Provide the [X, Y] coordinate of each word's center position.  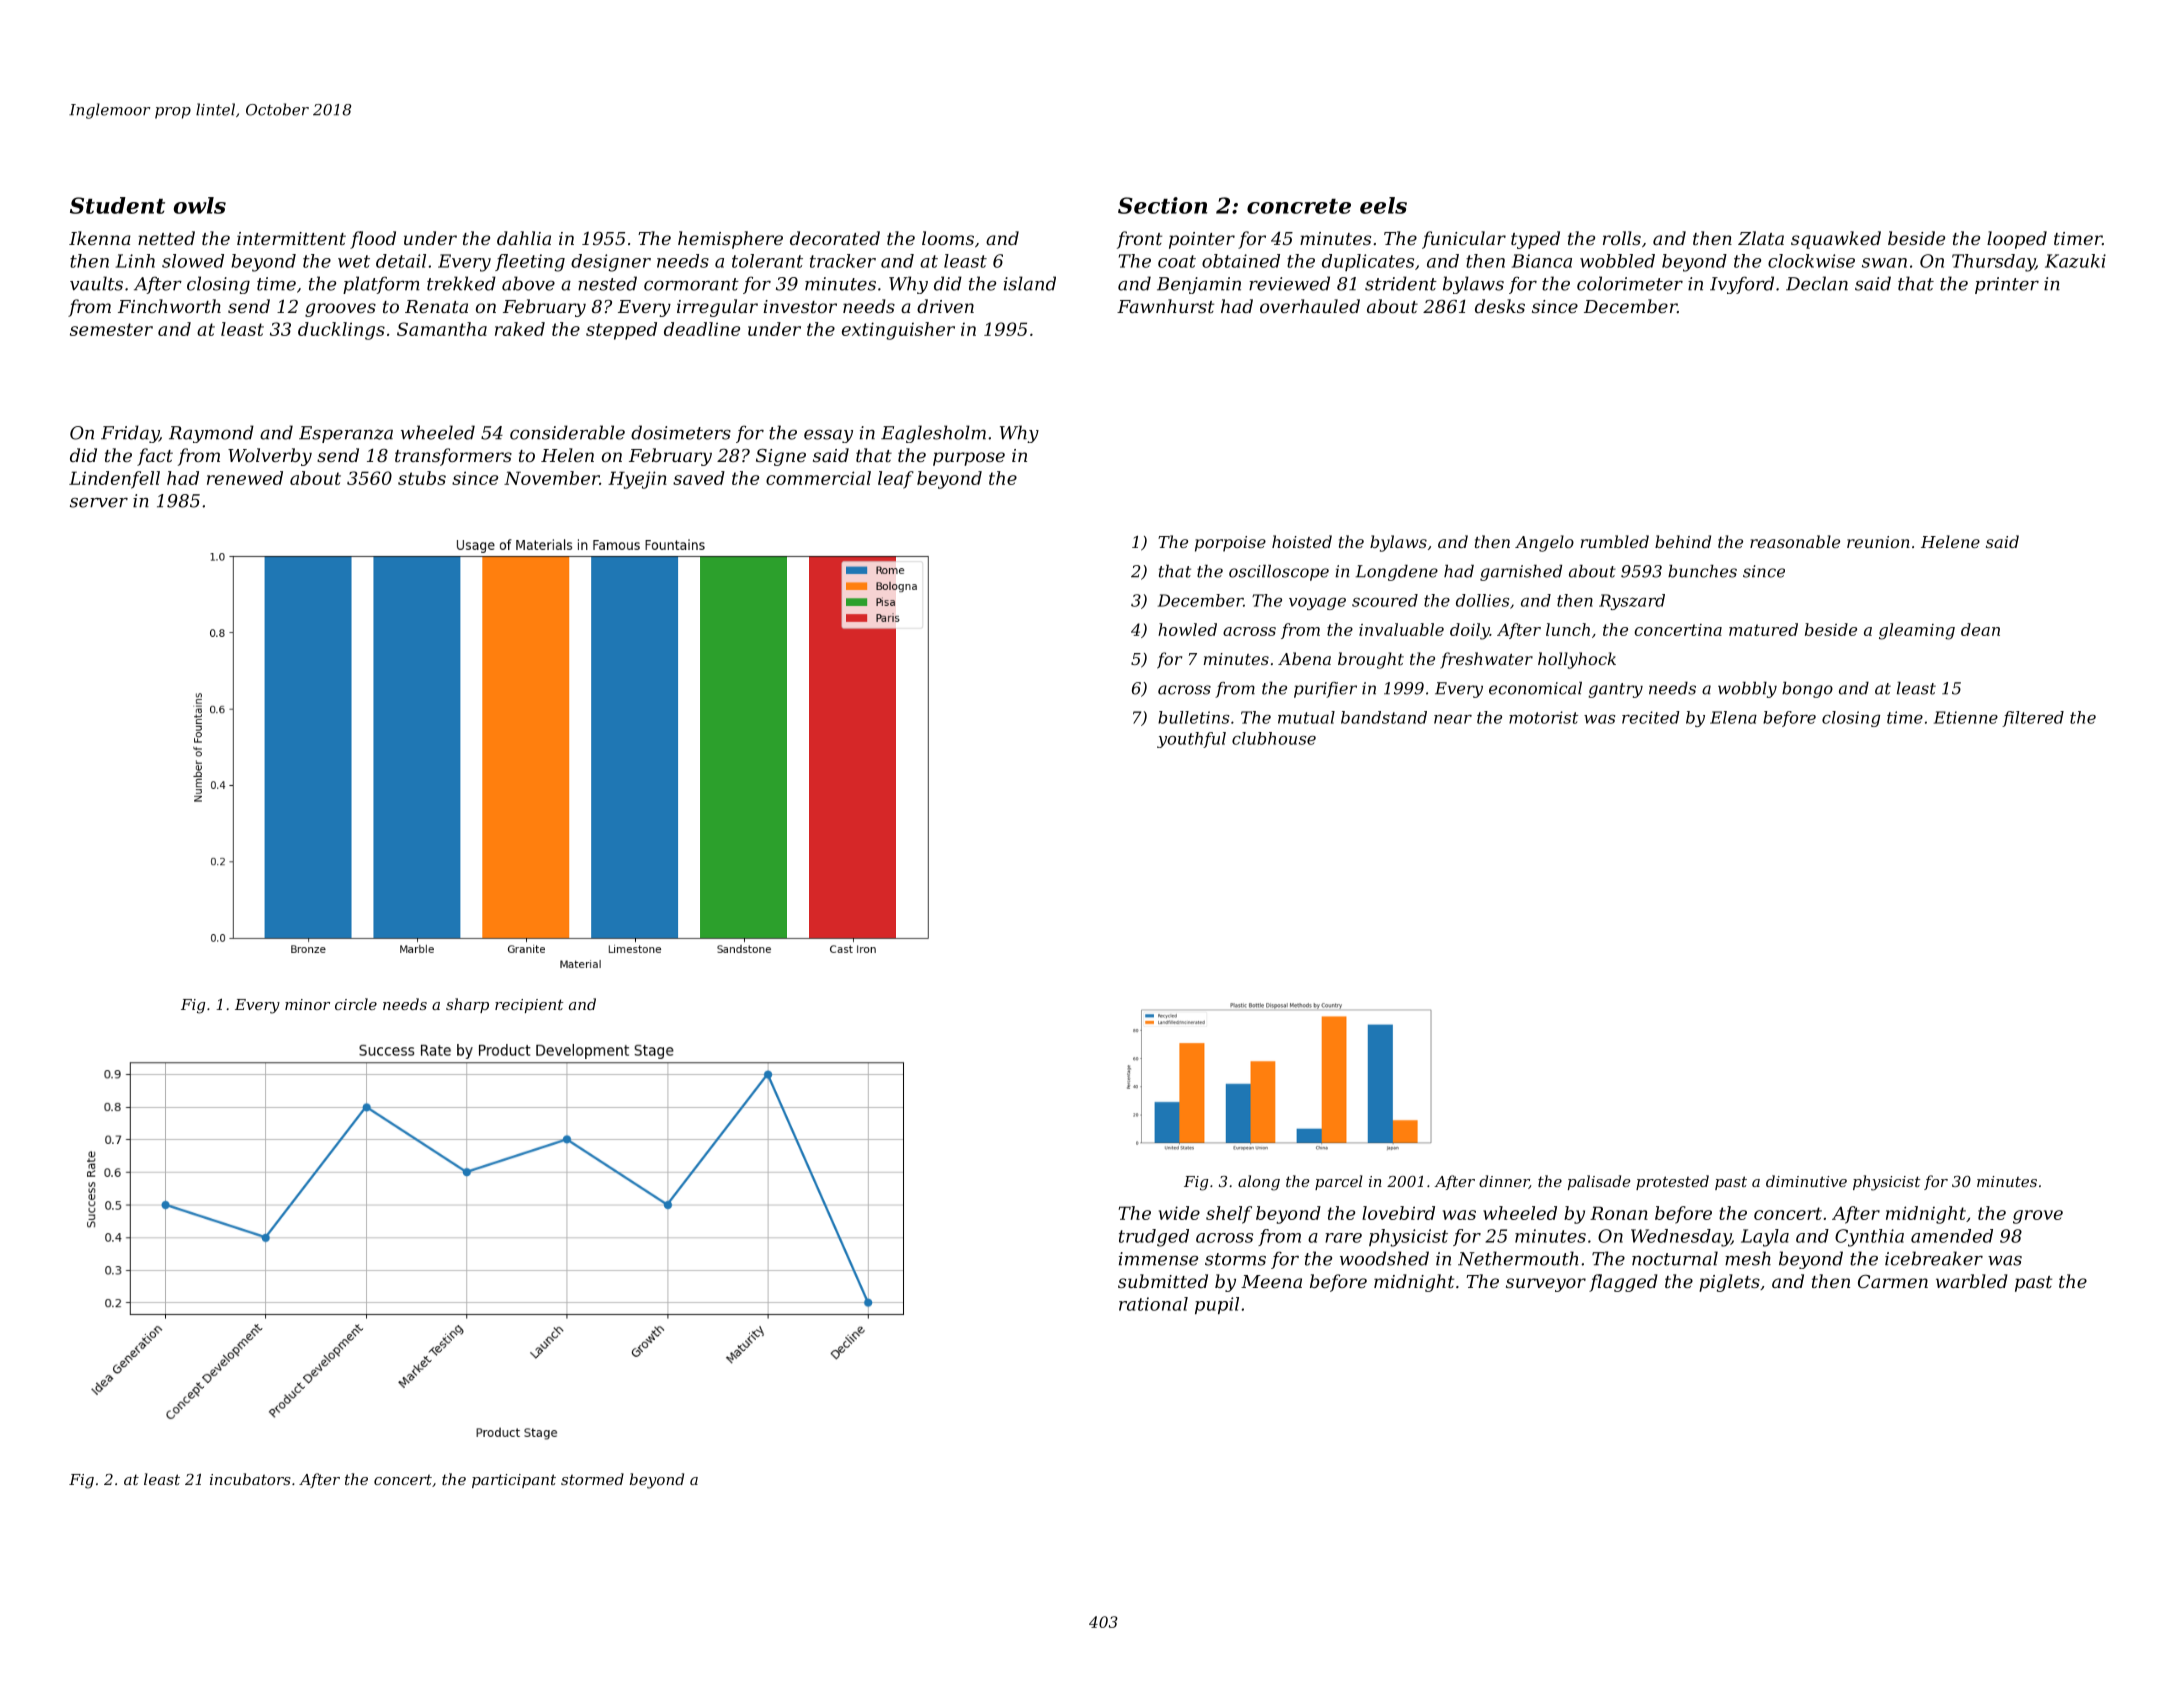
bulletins [1193, 717]
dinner [1504, 1182]
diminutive [1806, 1181]
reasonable [1795, 541]
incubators [250, 1479]
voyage [1317, 603]
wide [1179, 1213]
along [1259, 1183]
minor [307, 1004]
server [99, 503]
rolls [1622, 238]
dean [1980, 629]
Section [1162, 205]
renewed [245, 478]
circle [356, 1004]
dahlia [524, 238]
